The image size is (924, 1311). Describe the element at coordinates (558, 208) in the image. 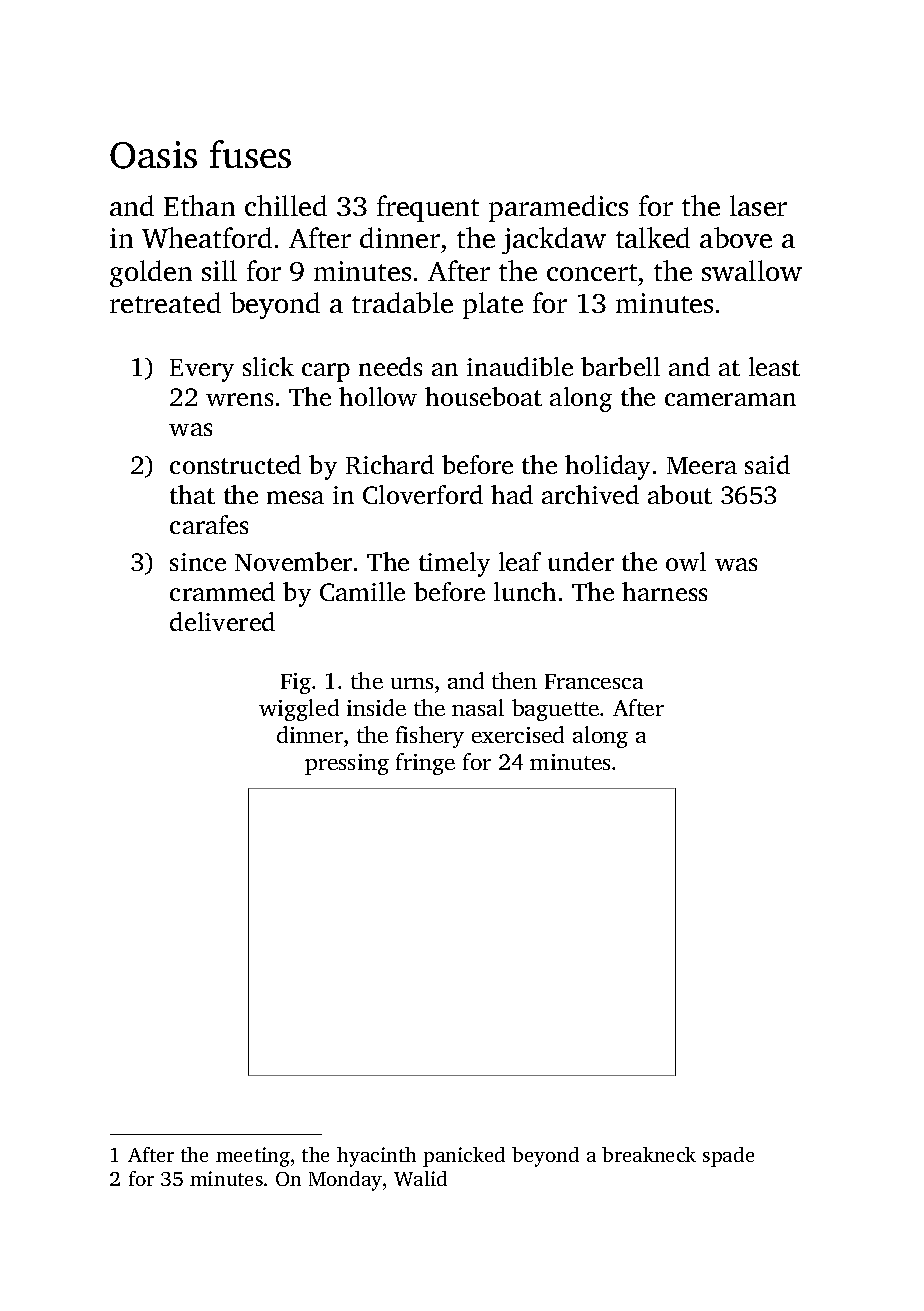

I see `paramedics` at that location.
